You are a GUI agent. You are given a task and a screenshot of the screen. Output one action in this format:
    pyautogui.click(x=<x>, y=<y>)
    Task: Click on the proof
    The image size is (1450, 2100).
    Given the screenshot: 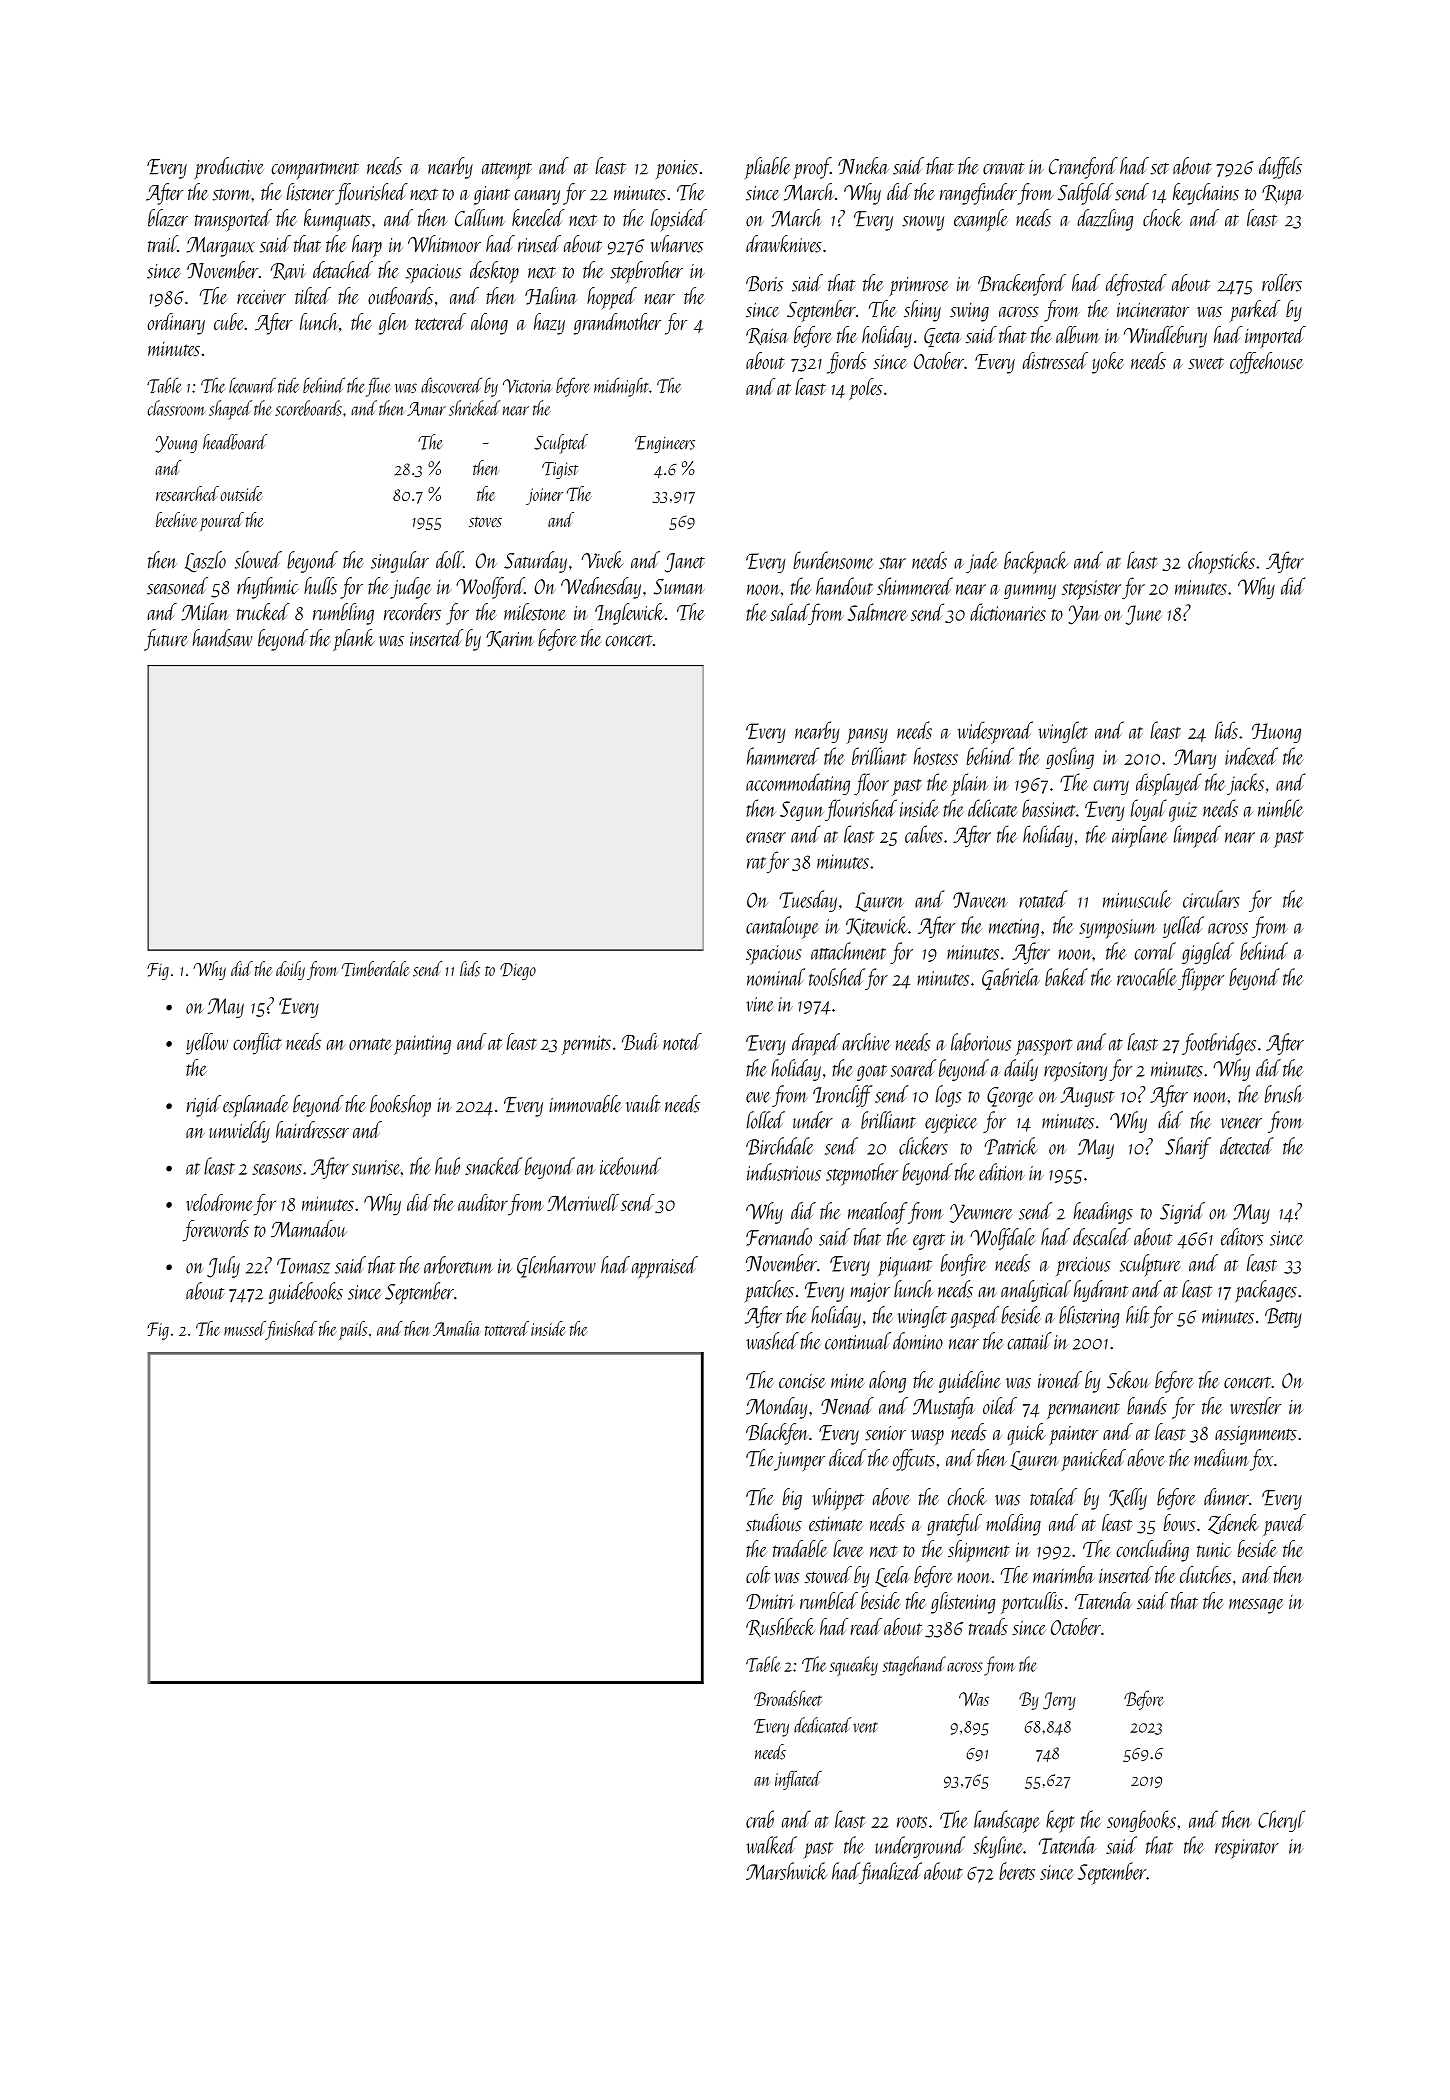 What is the action you would take?
    pyautogui.click(x=812, y=168)
